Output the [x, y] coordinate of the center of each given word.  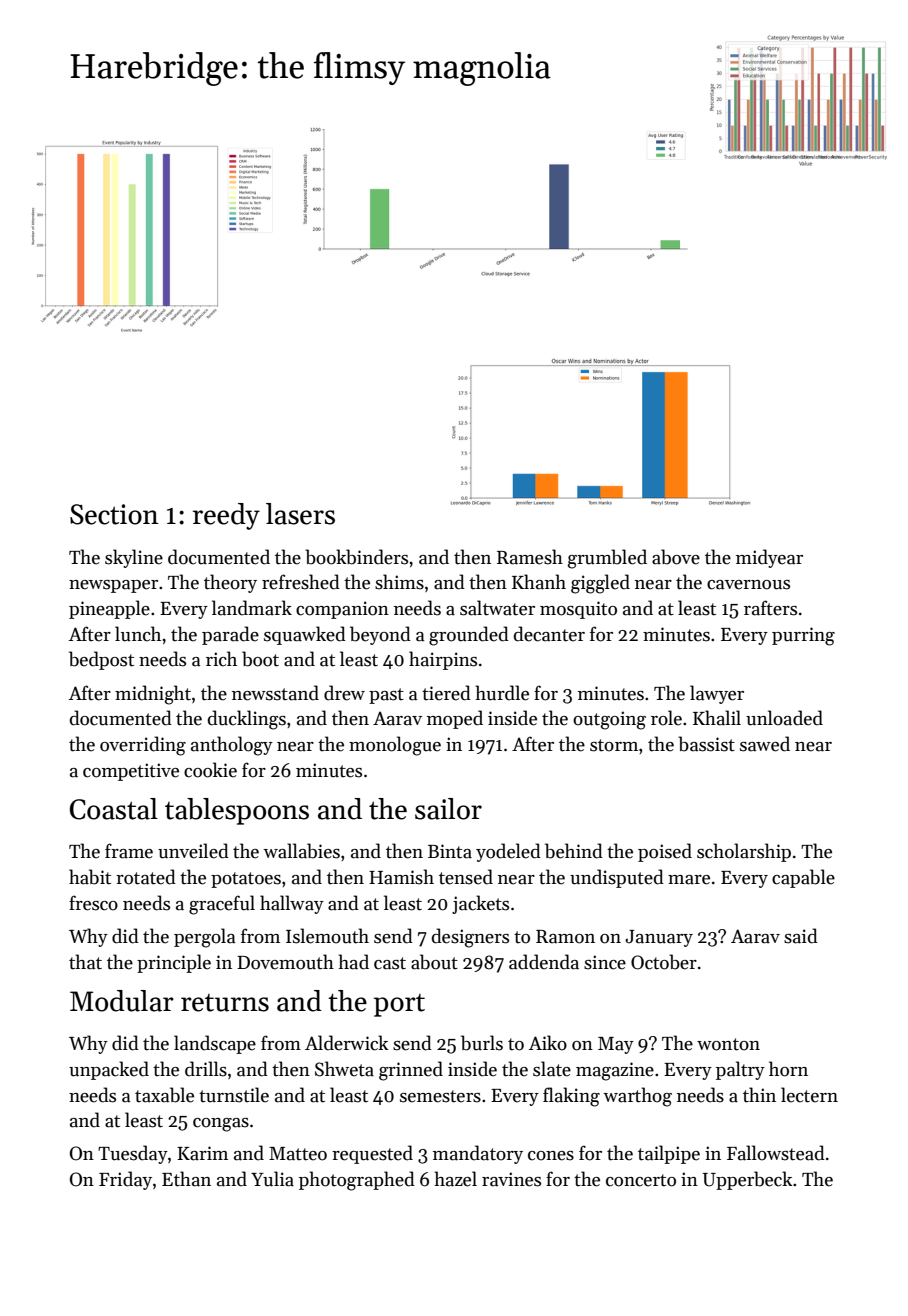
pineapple [109, 609]
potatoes [246, 880]
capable [803, 878]
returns [225, 1003]
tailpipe [669, 1154]
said [801, 936]
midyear [769, 558]
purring [803, 636]
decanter [549, 634]
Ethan [186, 1179]
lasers [300, 514]
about [434, 962]
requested [372, 1154]
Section [114, 514]
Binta [450, 851]
